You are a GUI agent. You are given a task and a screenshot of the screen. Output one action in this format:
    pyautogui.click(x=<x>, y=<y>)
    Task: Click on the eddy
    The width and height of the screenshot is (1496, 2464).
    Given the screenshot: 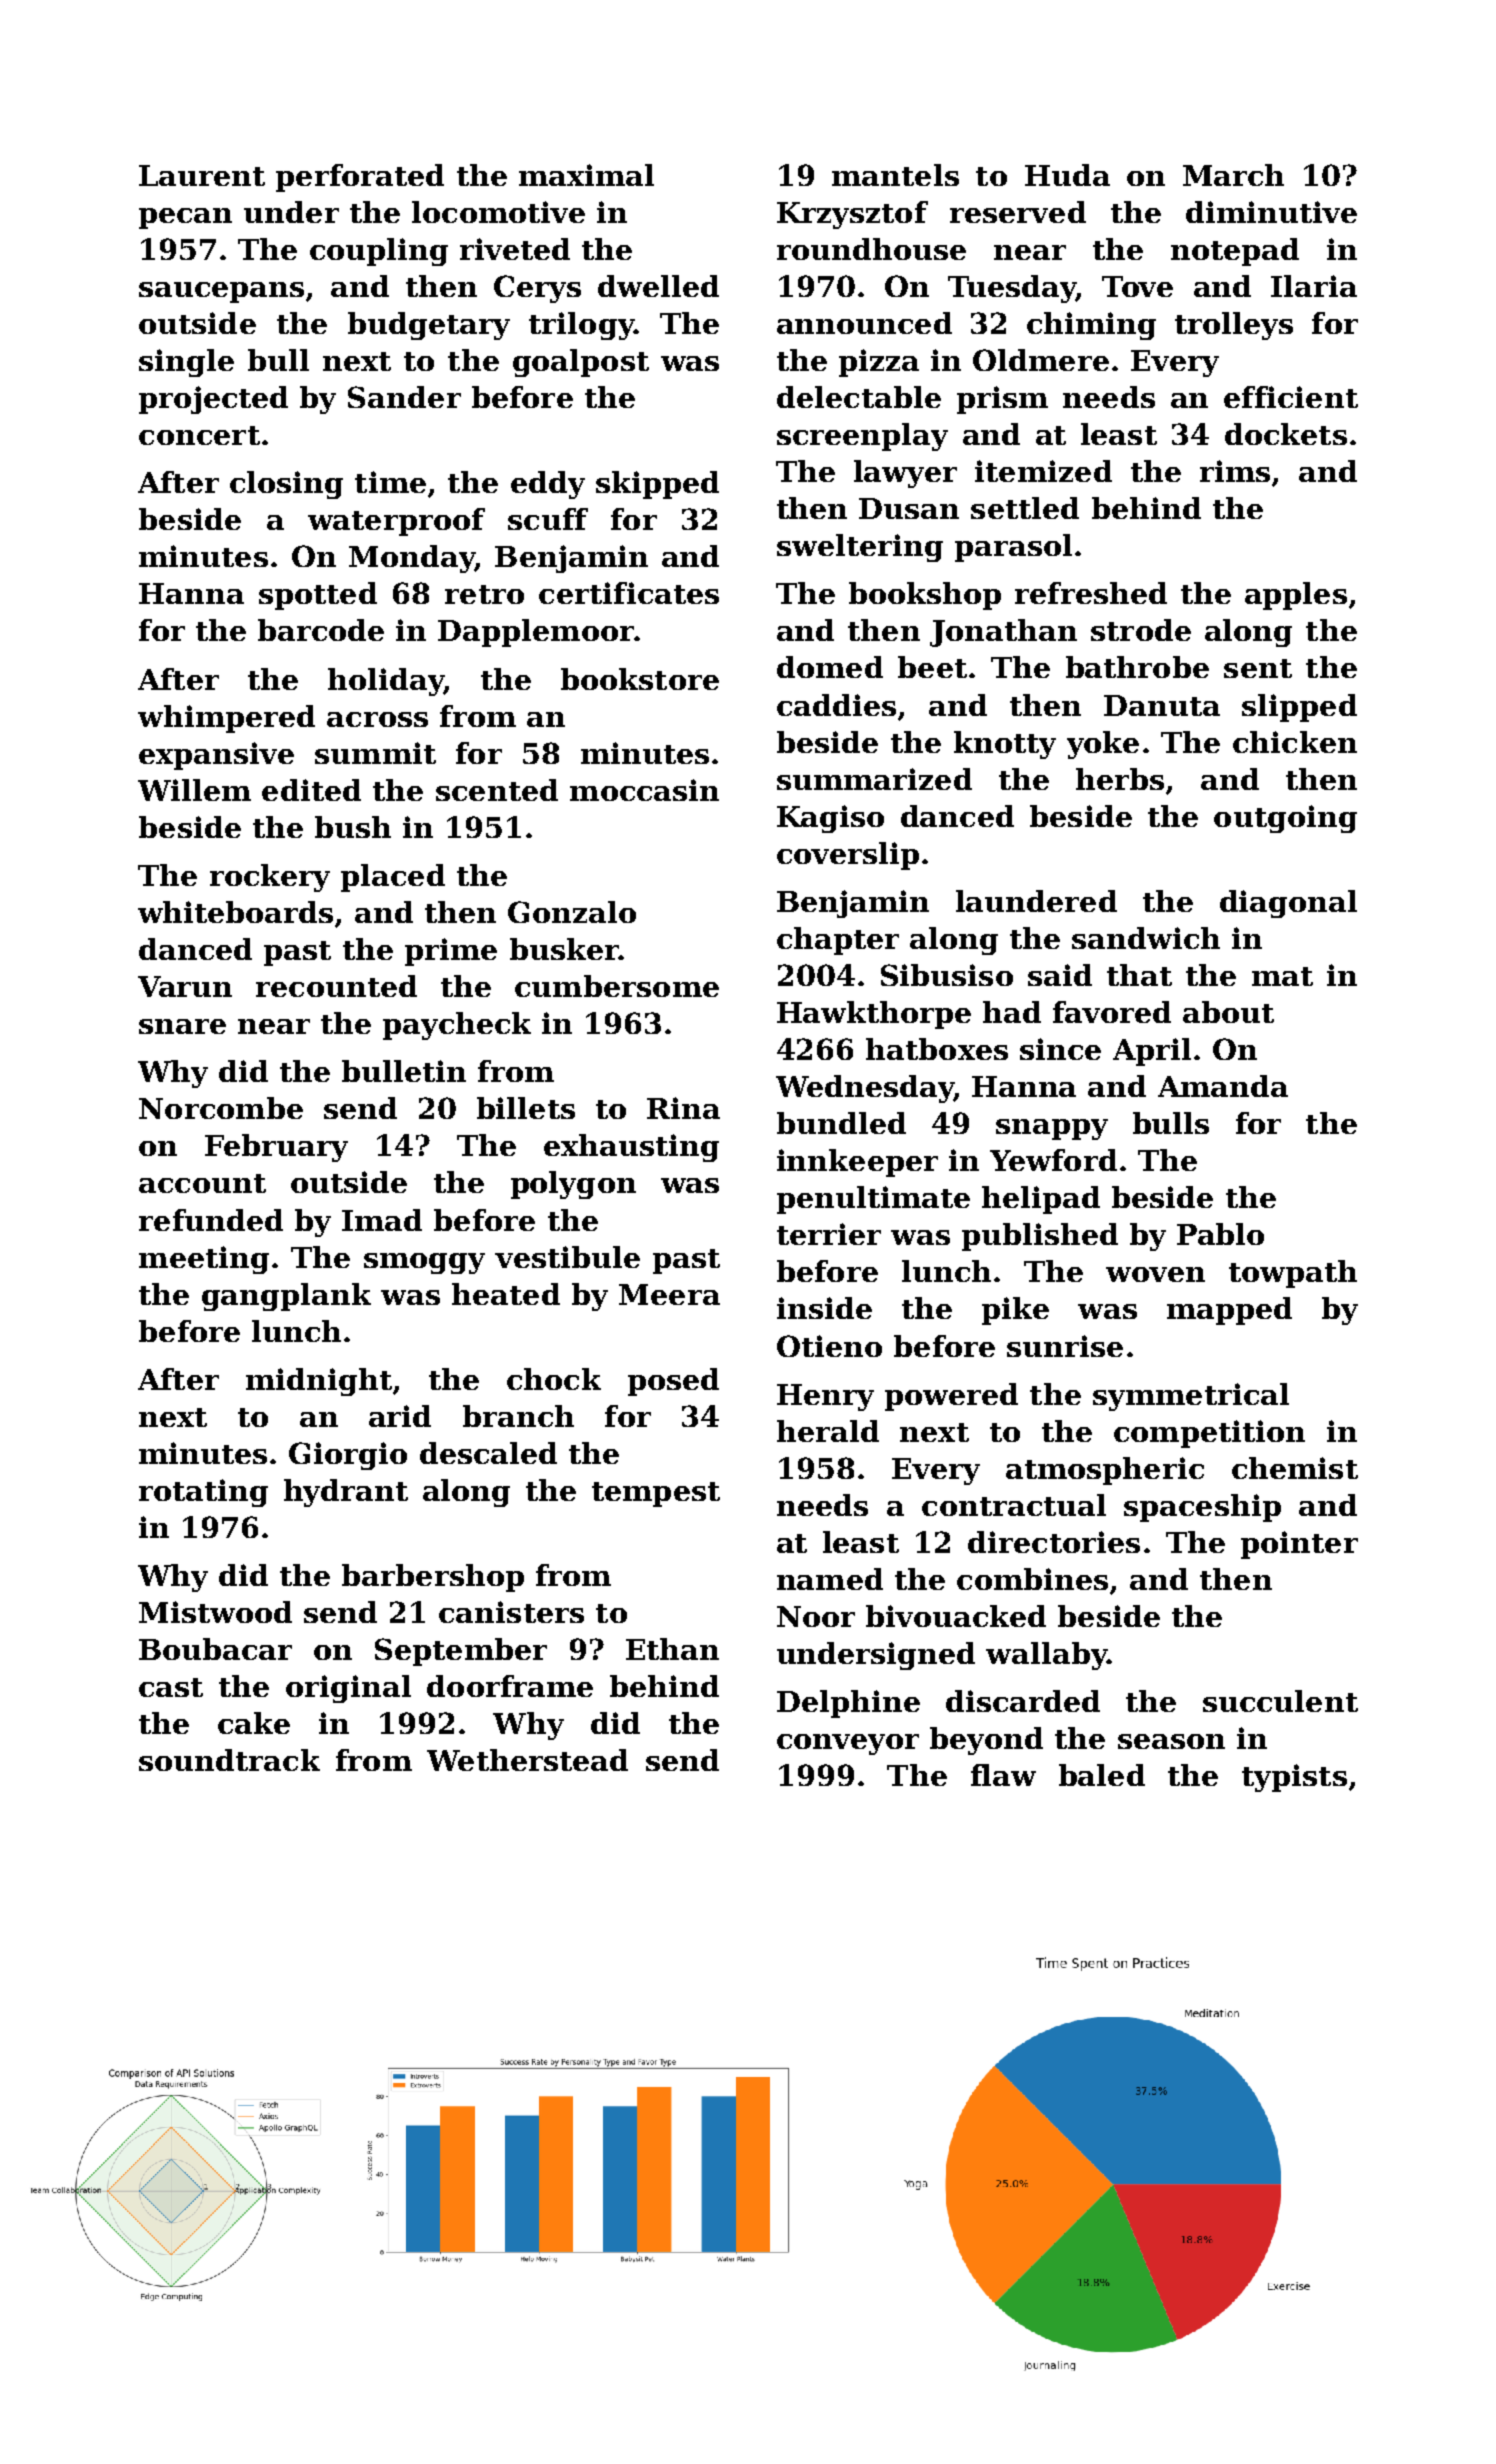 What is the action you would take?
    pyautogui.click(x=548, y=485)
